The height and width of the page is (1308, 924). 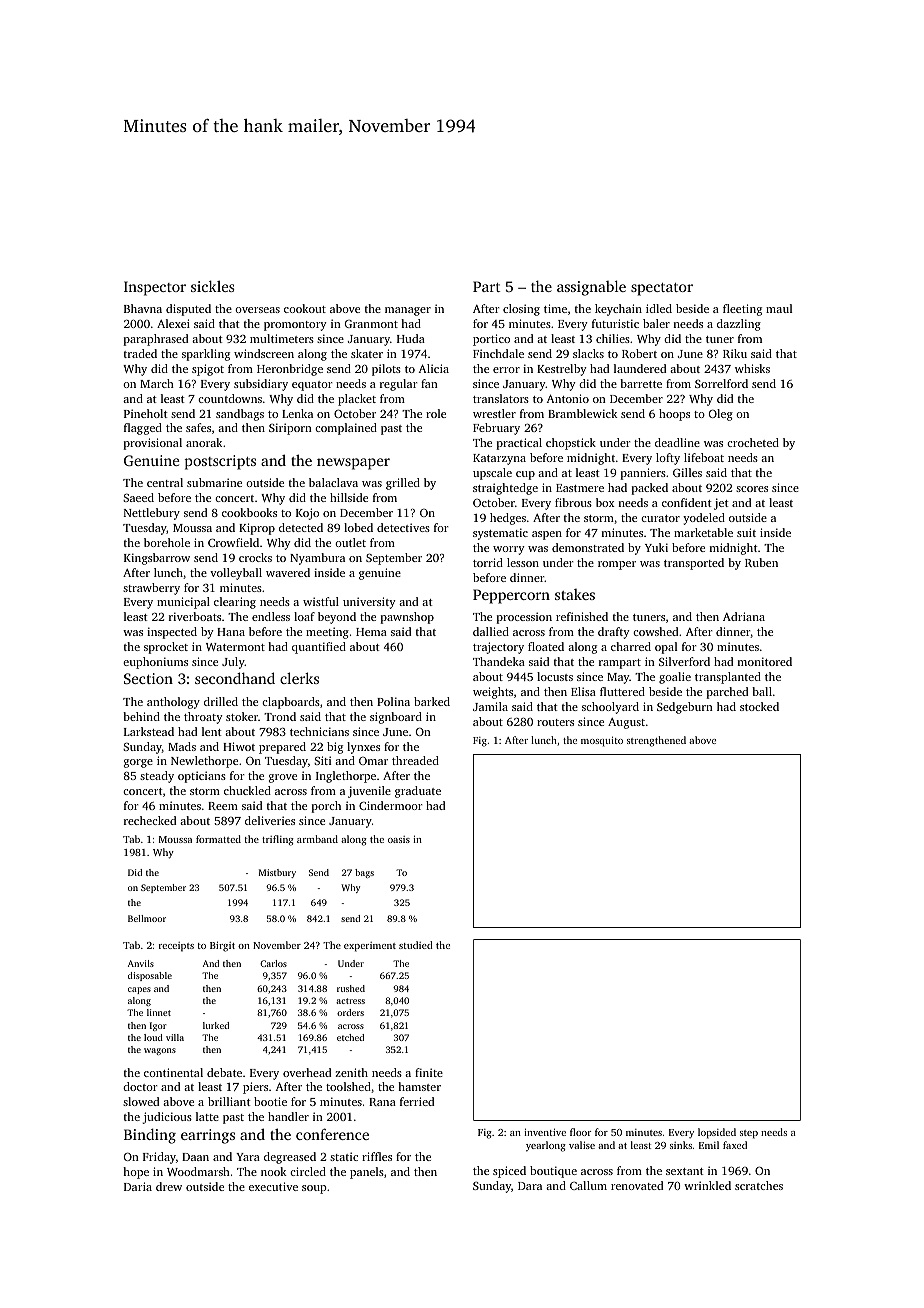 I want to click on grove, so click(x=283, y=778).
